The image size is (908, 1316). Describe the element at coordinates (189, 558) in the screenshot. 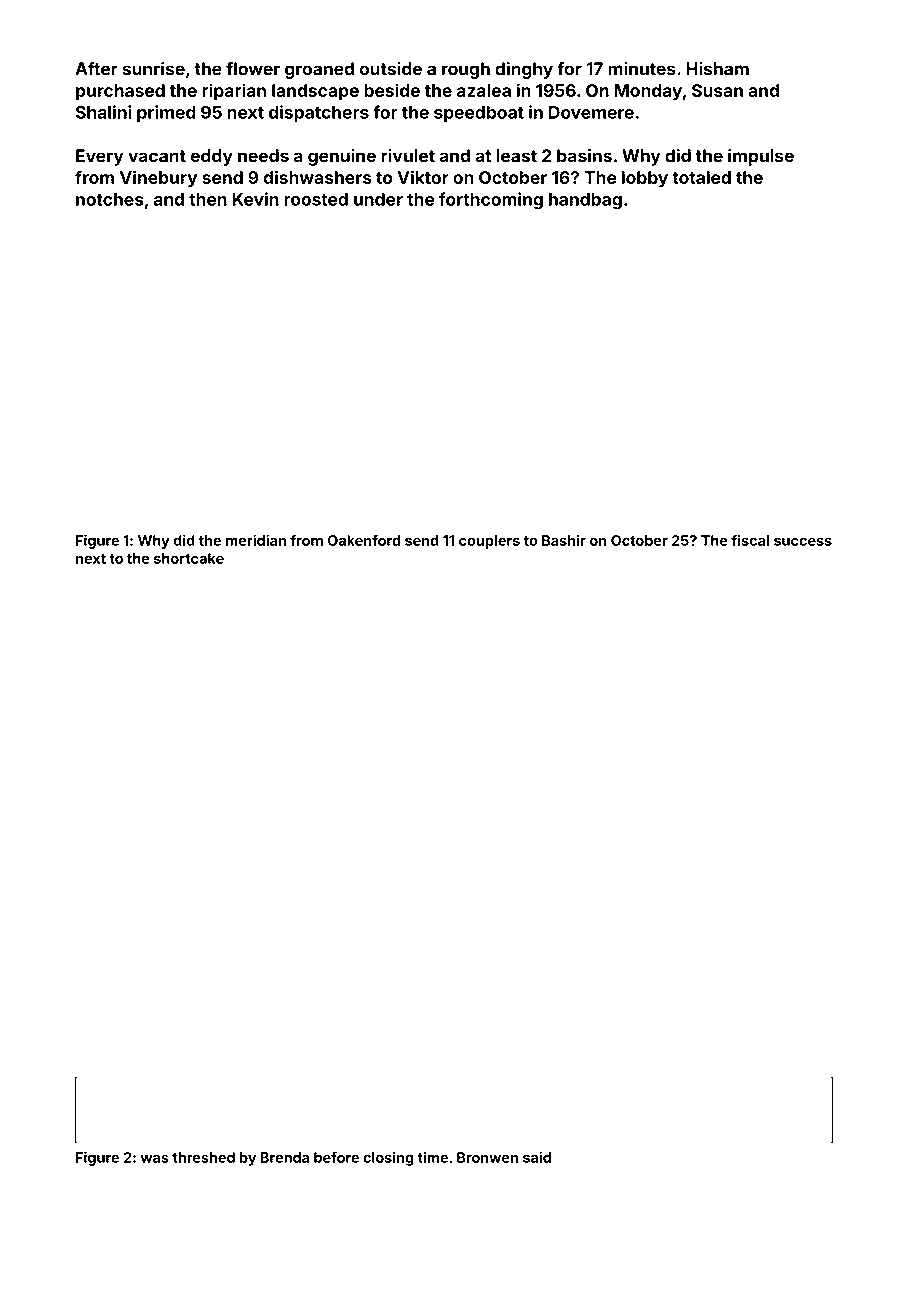

I see `shortcake` at that location.
